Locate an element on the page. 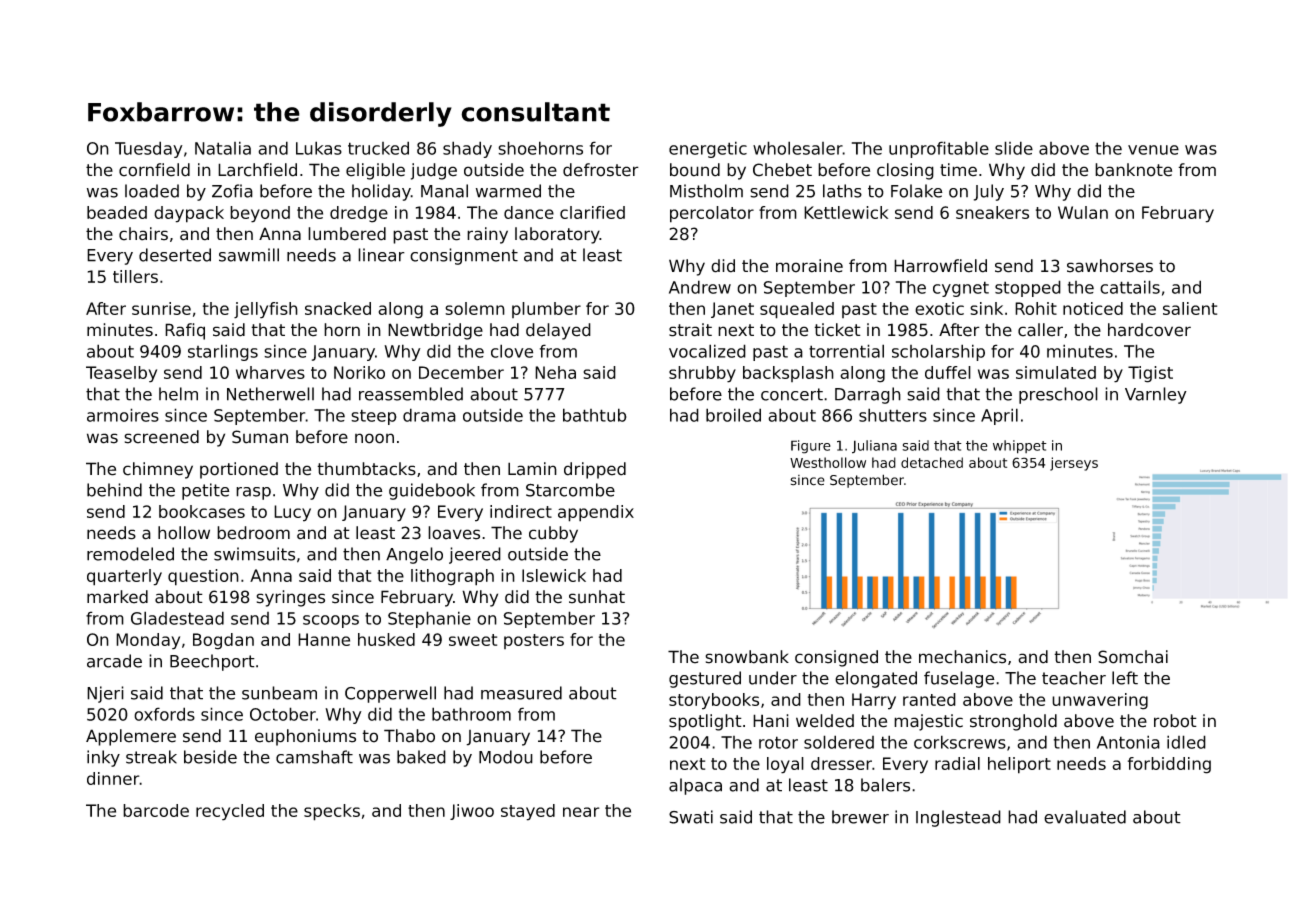 Image resolution: width=1308 pixels, height=924 pixels. Islewick is located at coordinates (554, 575).
